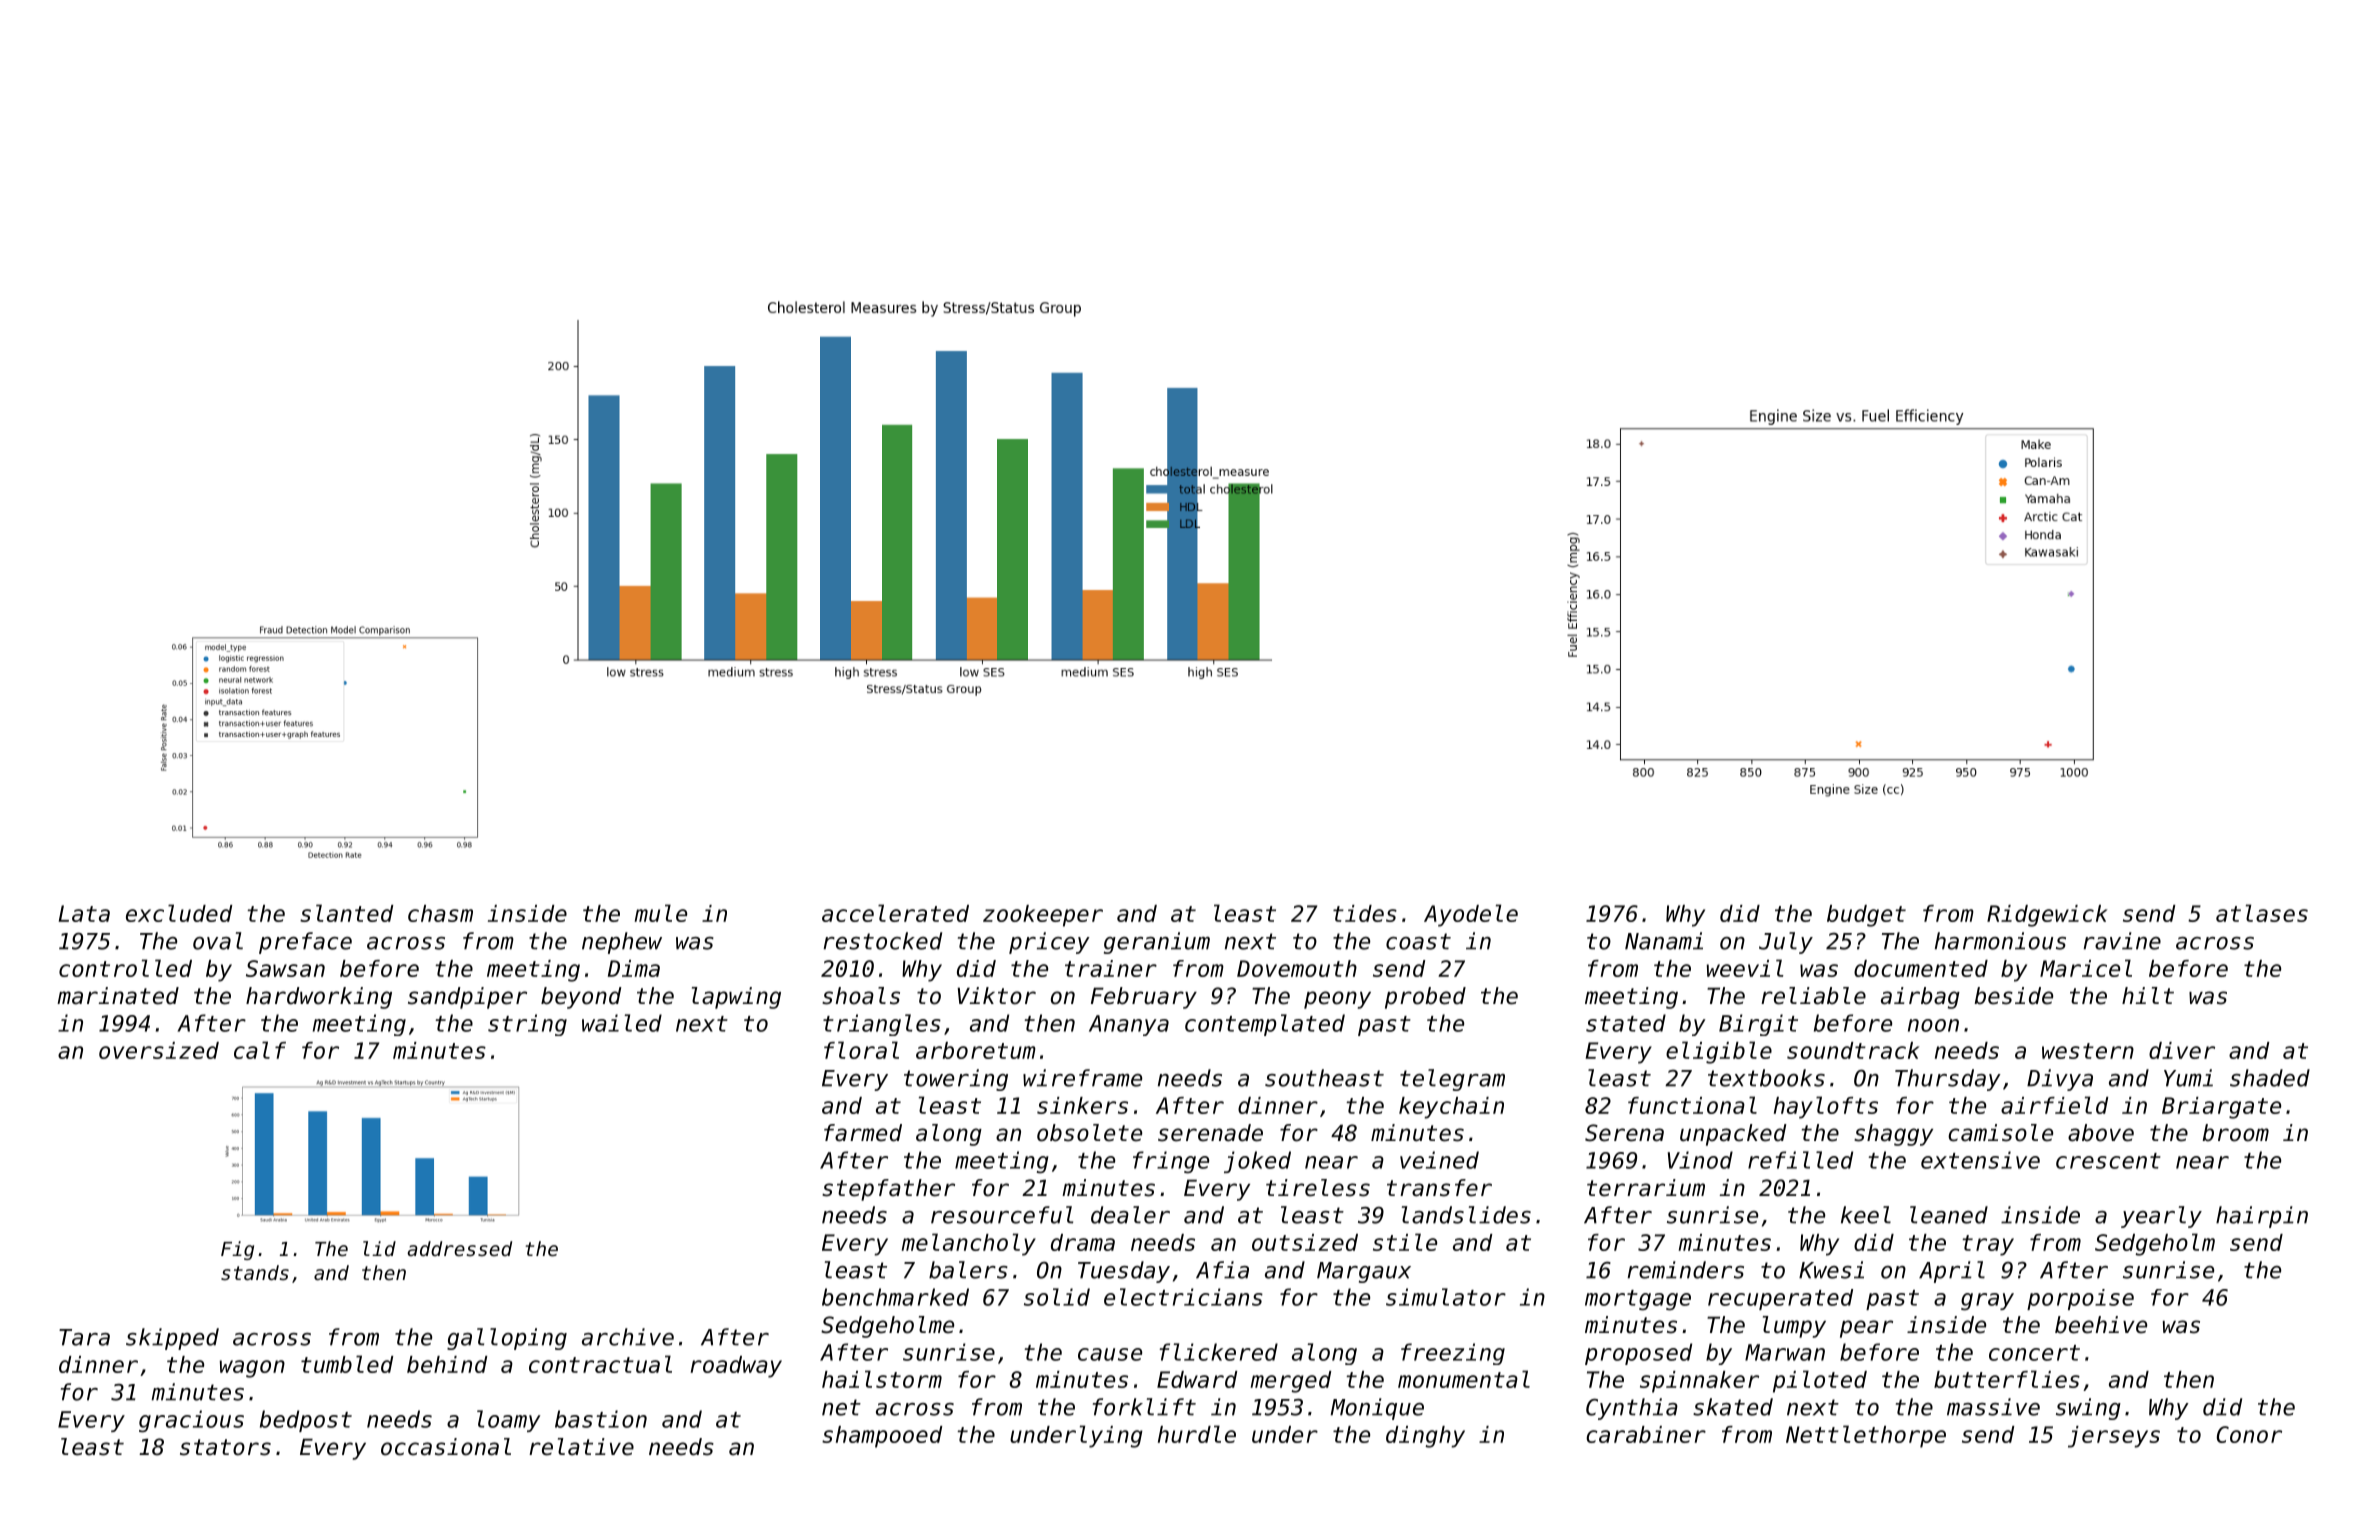 The image size is (2372, 1535). Describe the element at coordinates (1826, 1107) in the screenshot. I see `haylofts` at that location.
